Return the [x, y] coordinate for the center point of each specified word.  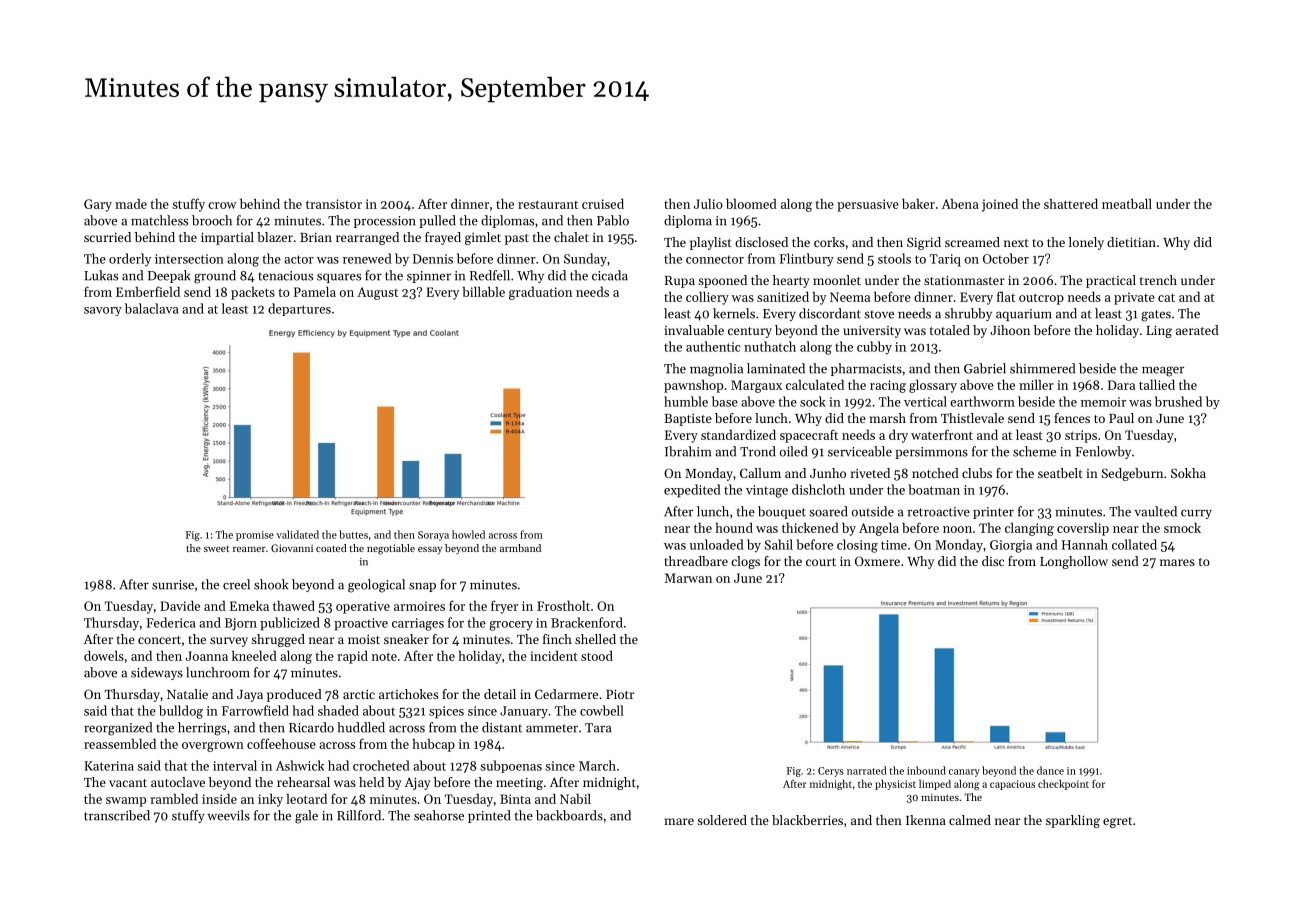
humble [686, 401]
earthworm [982, 401]
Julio [708, 203]
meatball [1127, 203]
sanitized [783, 296]
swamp [126, 802]
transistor [334, 204]
